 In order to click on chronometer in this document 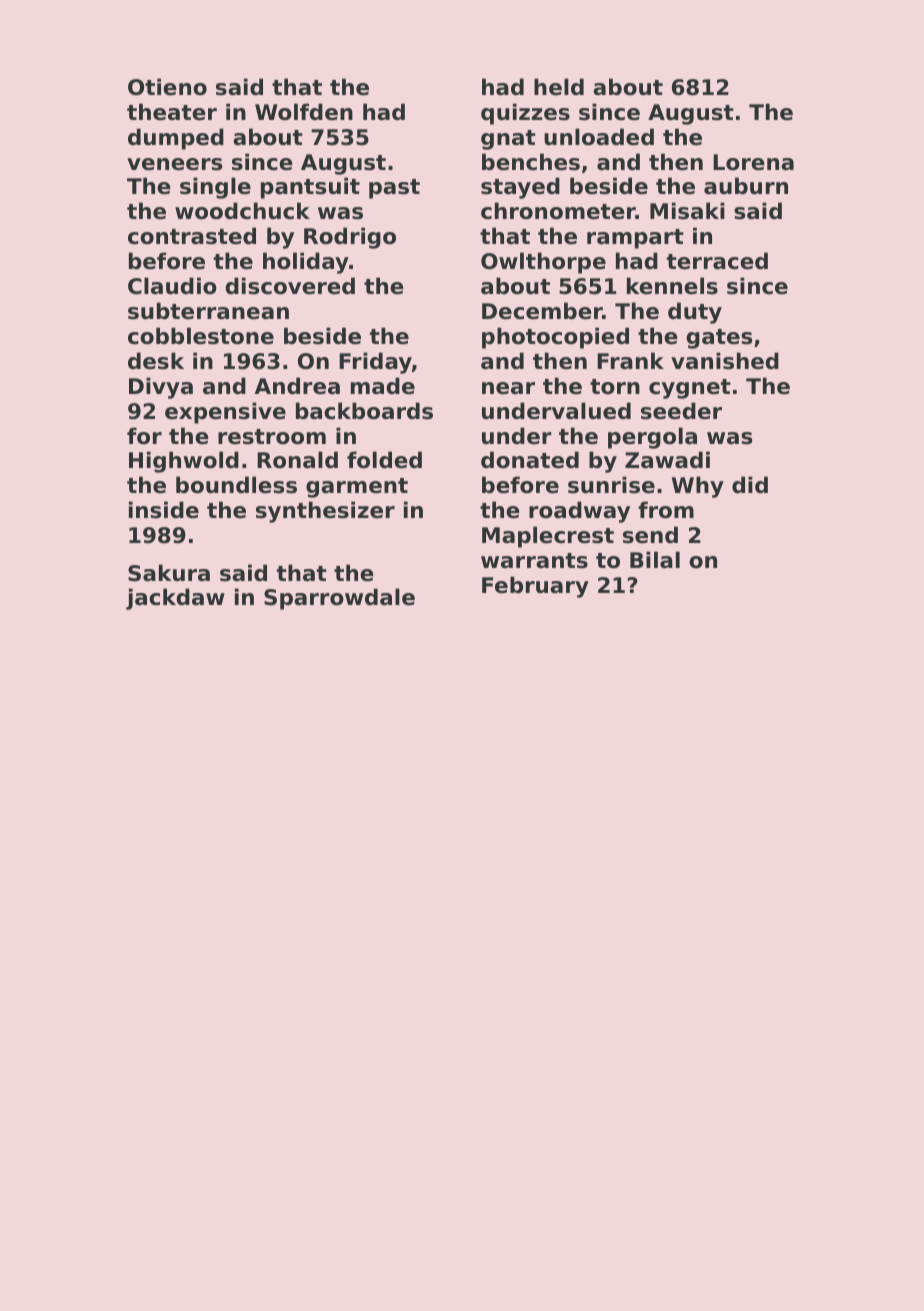, I will do `click(558, 211)`.
